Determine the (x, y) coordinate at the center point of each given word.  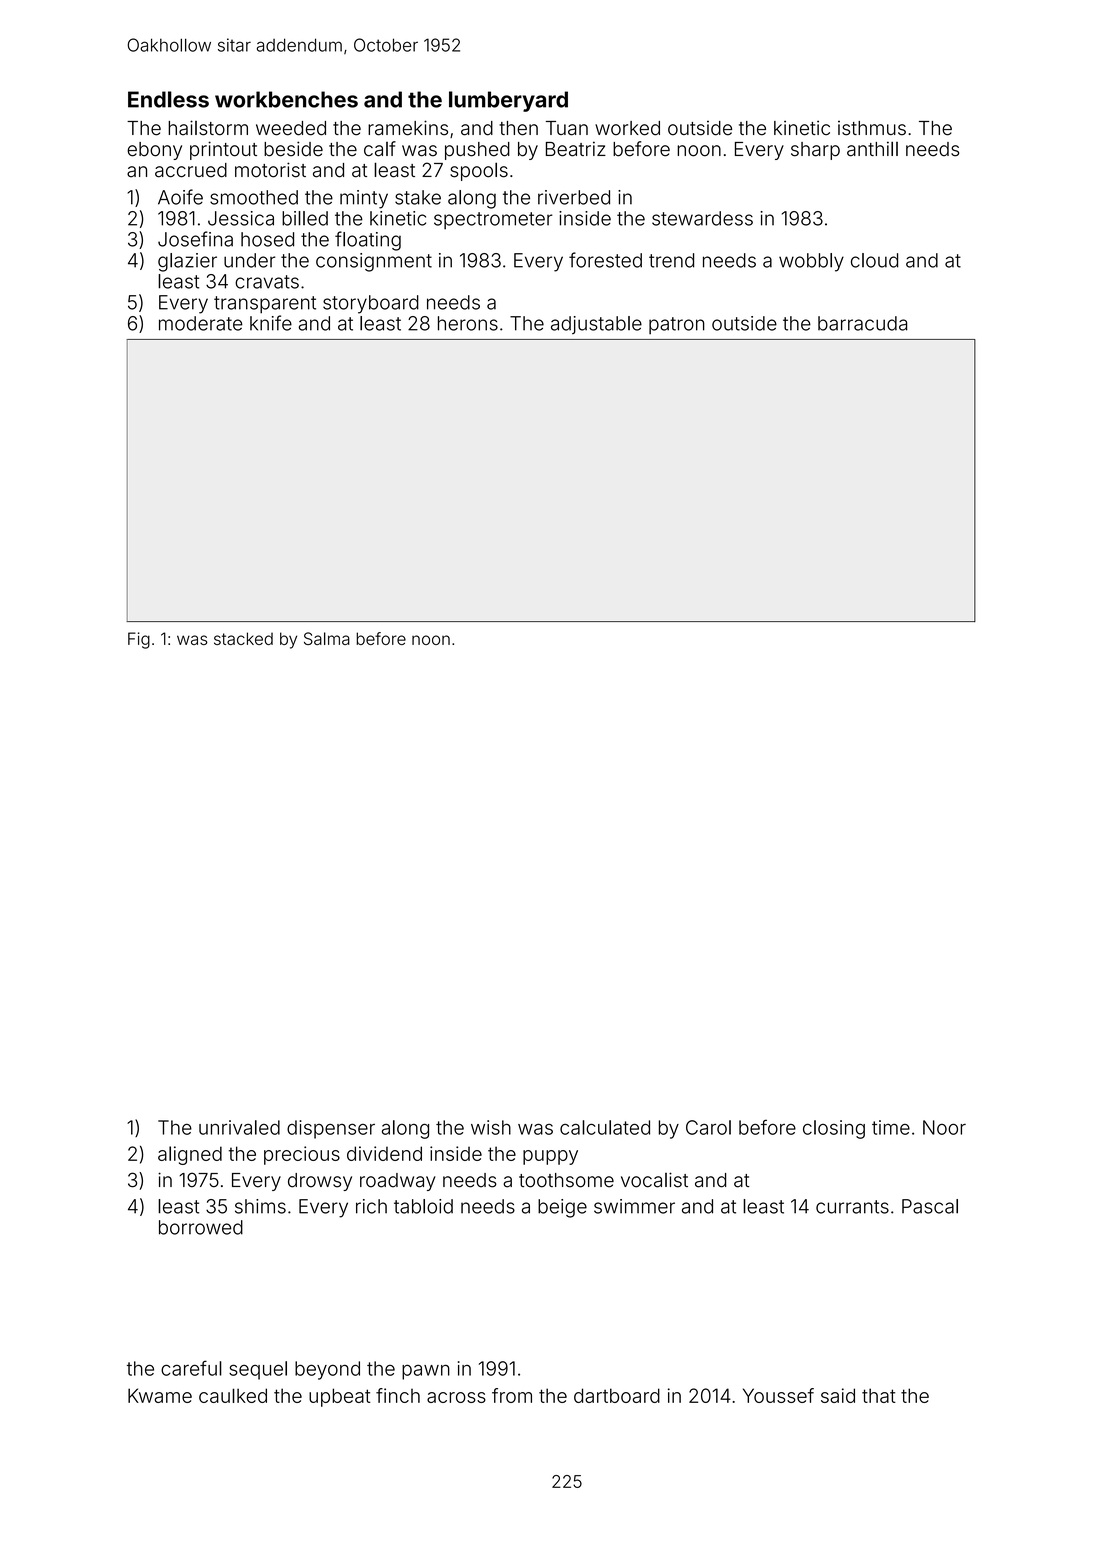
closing (834, 1129)
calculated (605, 1127)
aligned (190, 1155)
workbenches (286, 99)
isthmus (872, 128)
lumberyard (508, 101)
